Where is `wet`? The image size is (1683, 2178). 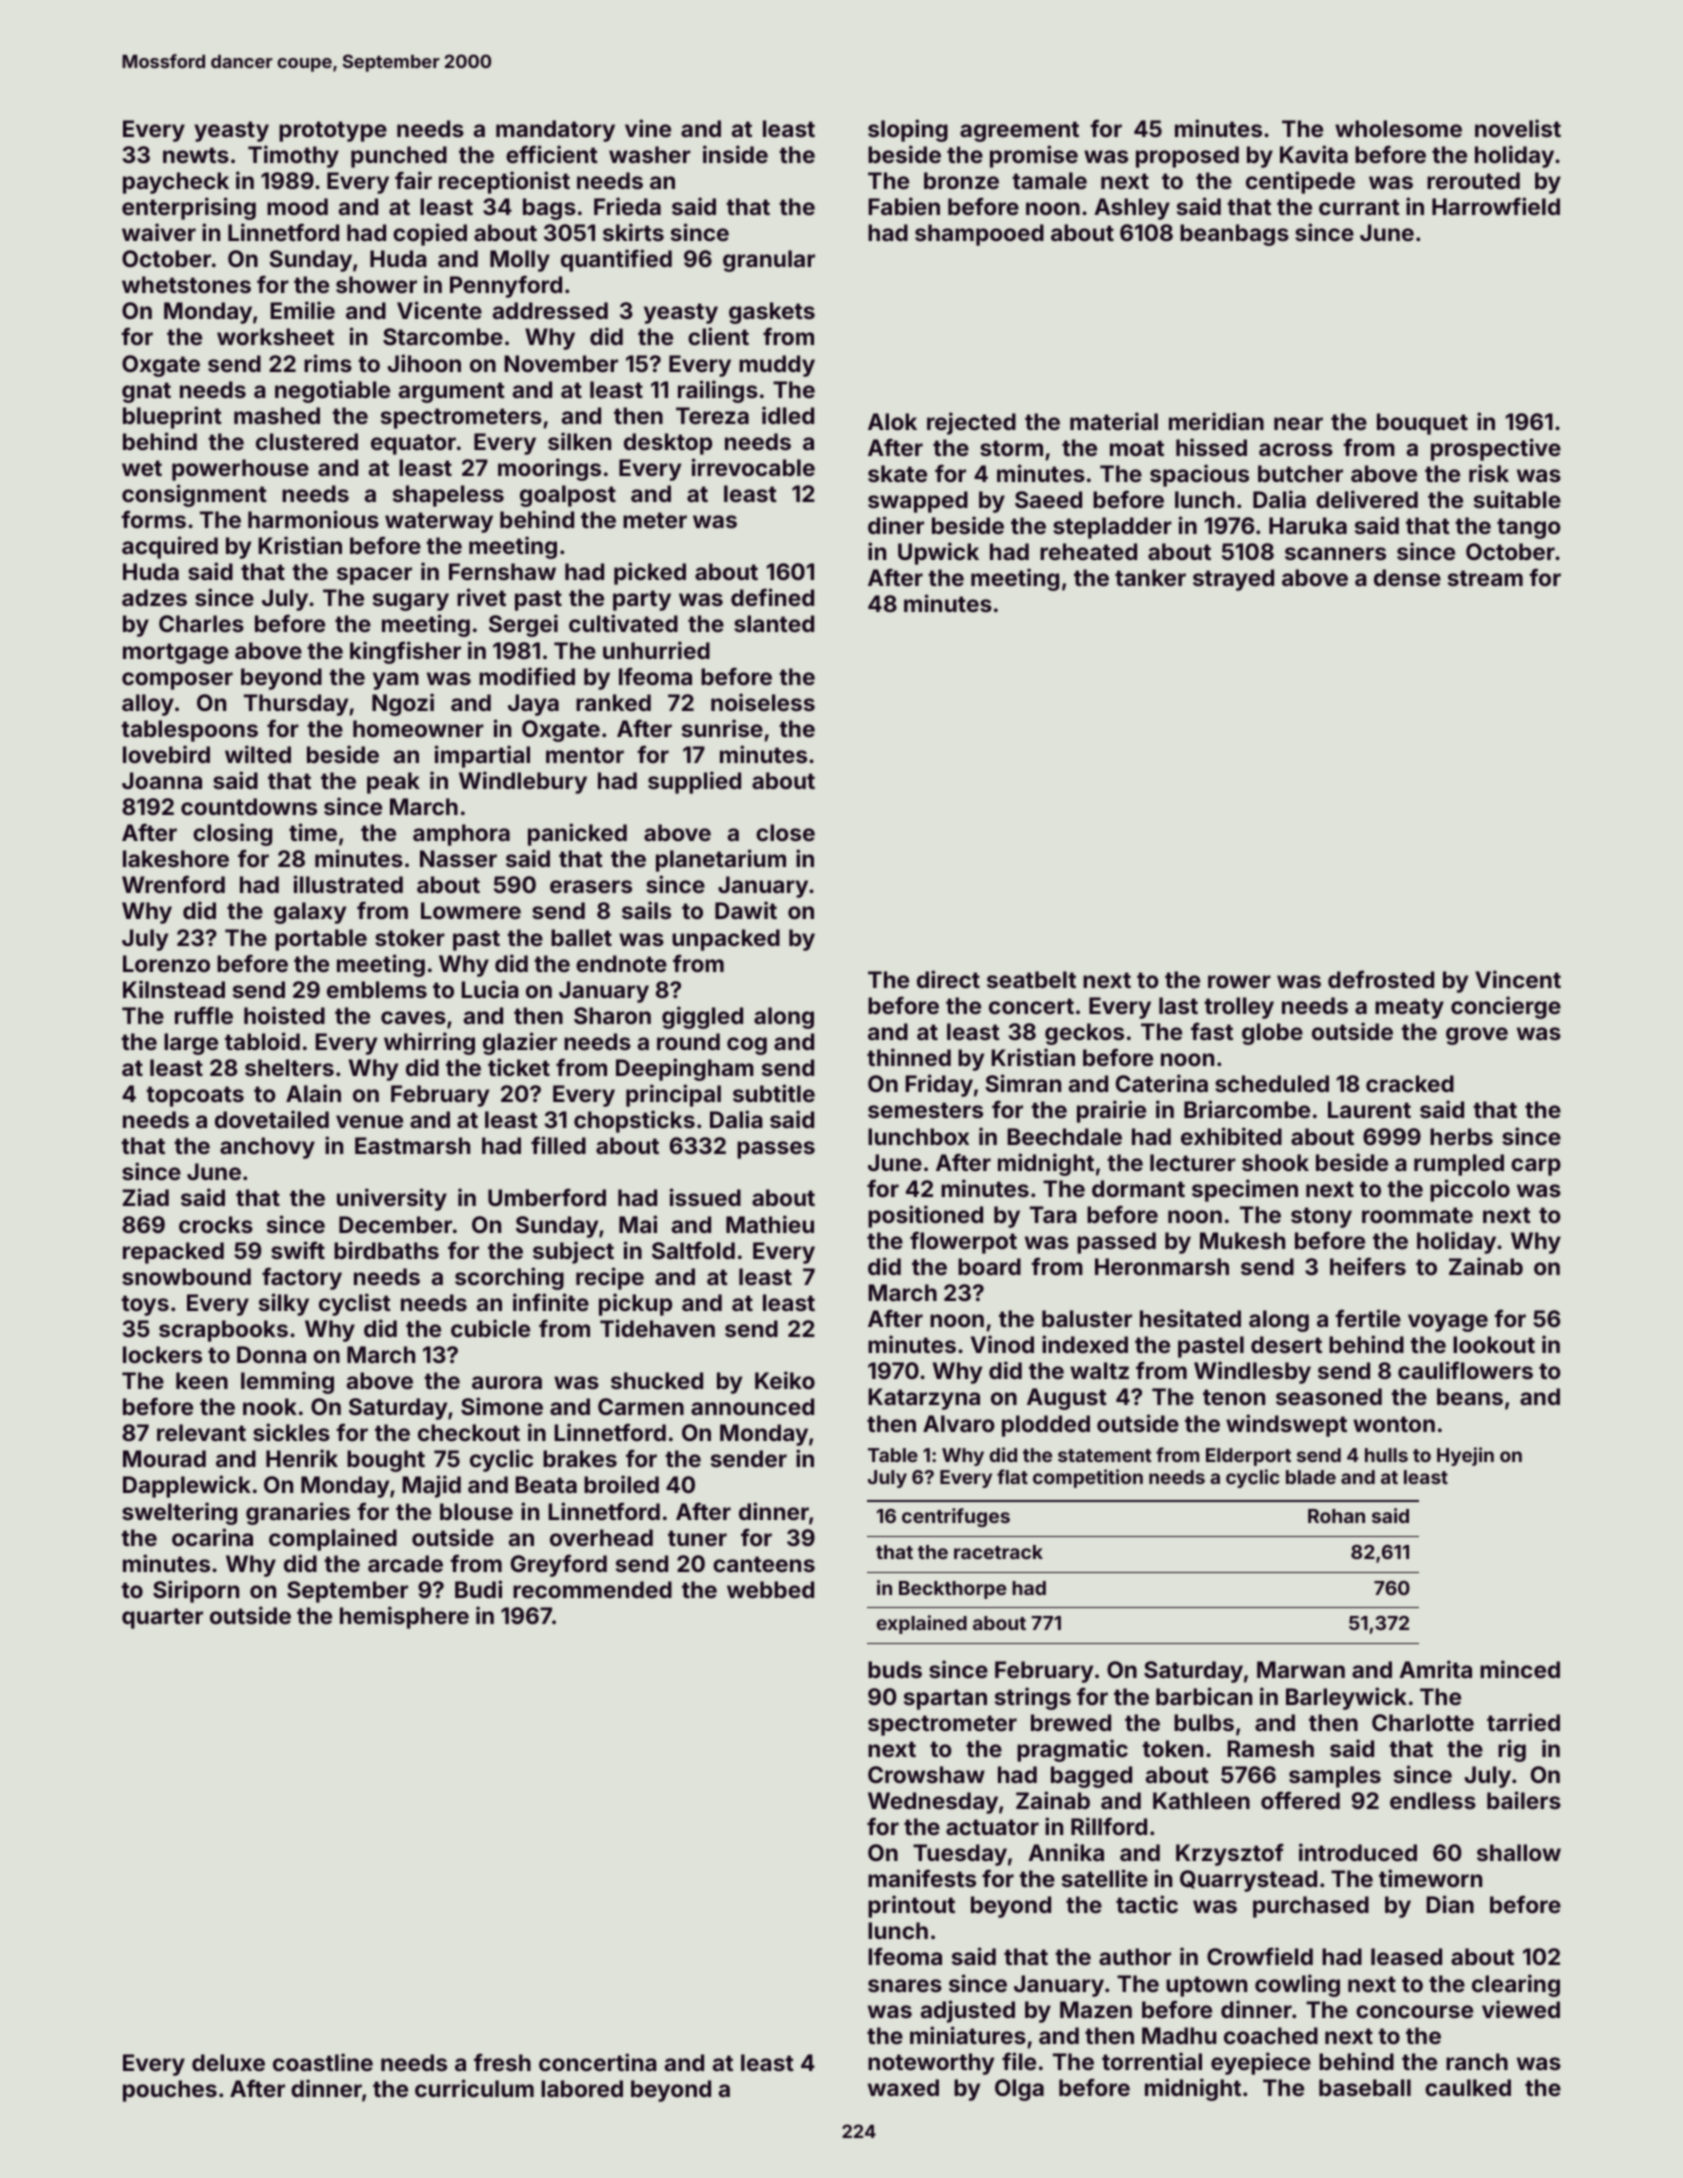
wet is located at coordinates (142, 468).
